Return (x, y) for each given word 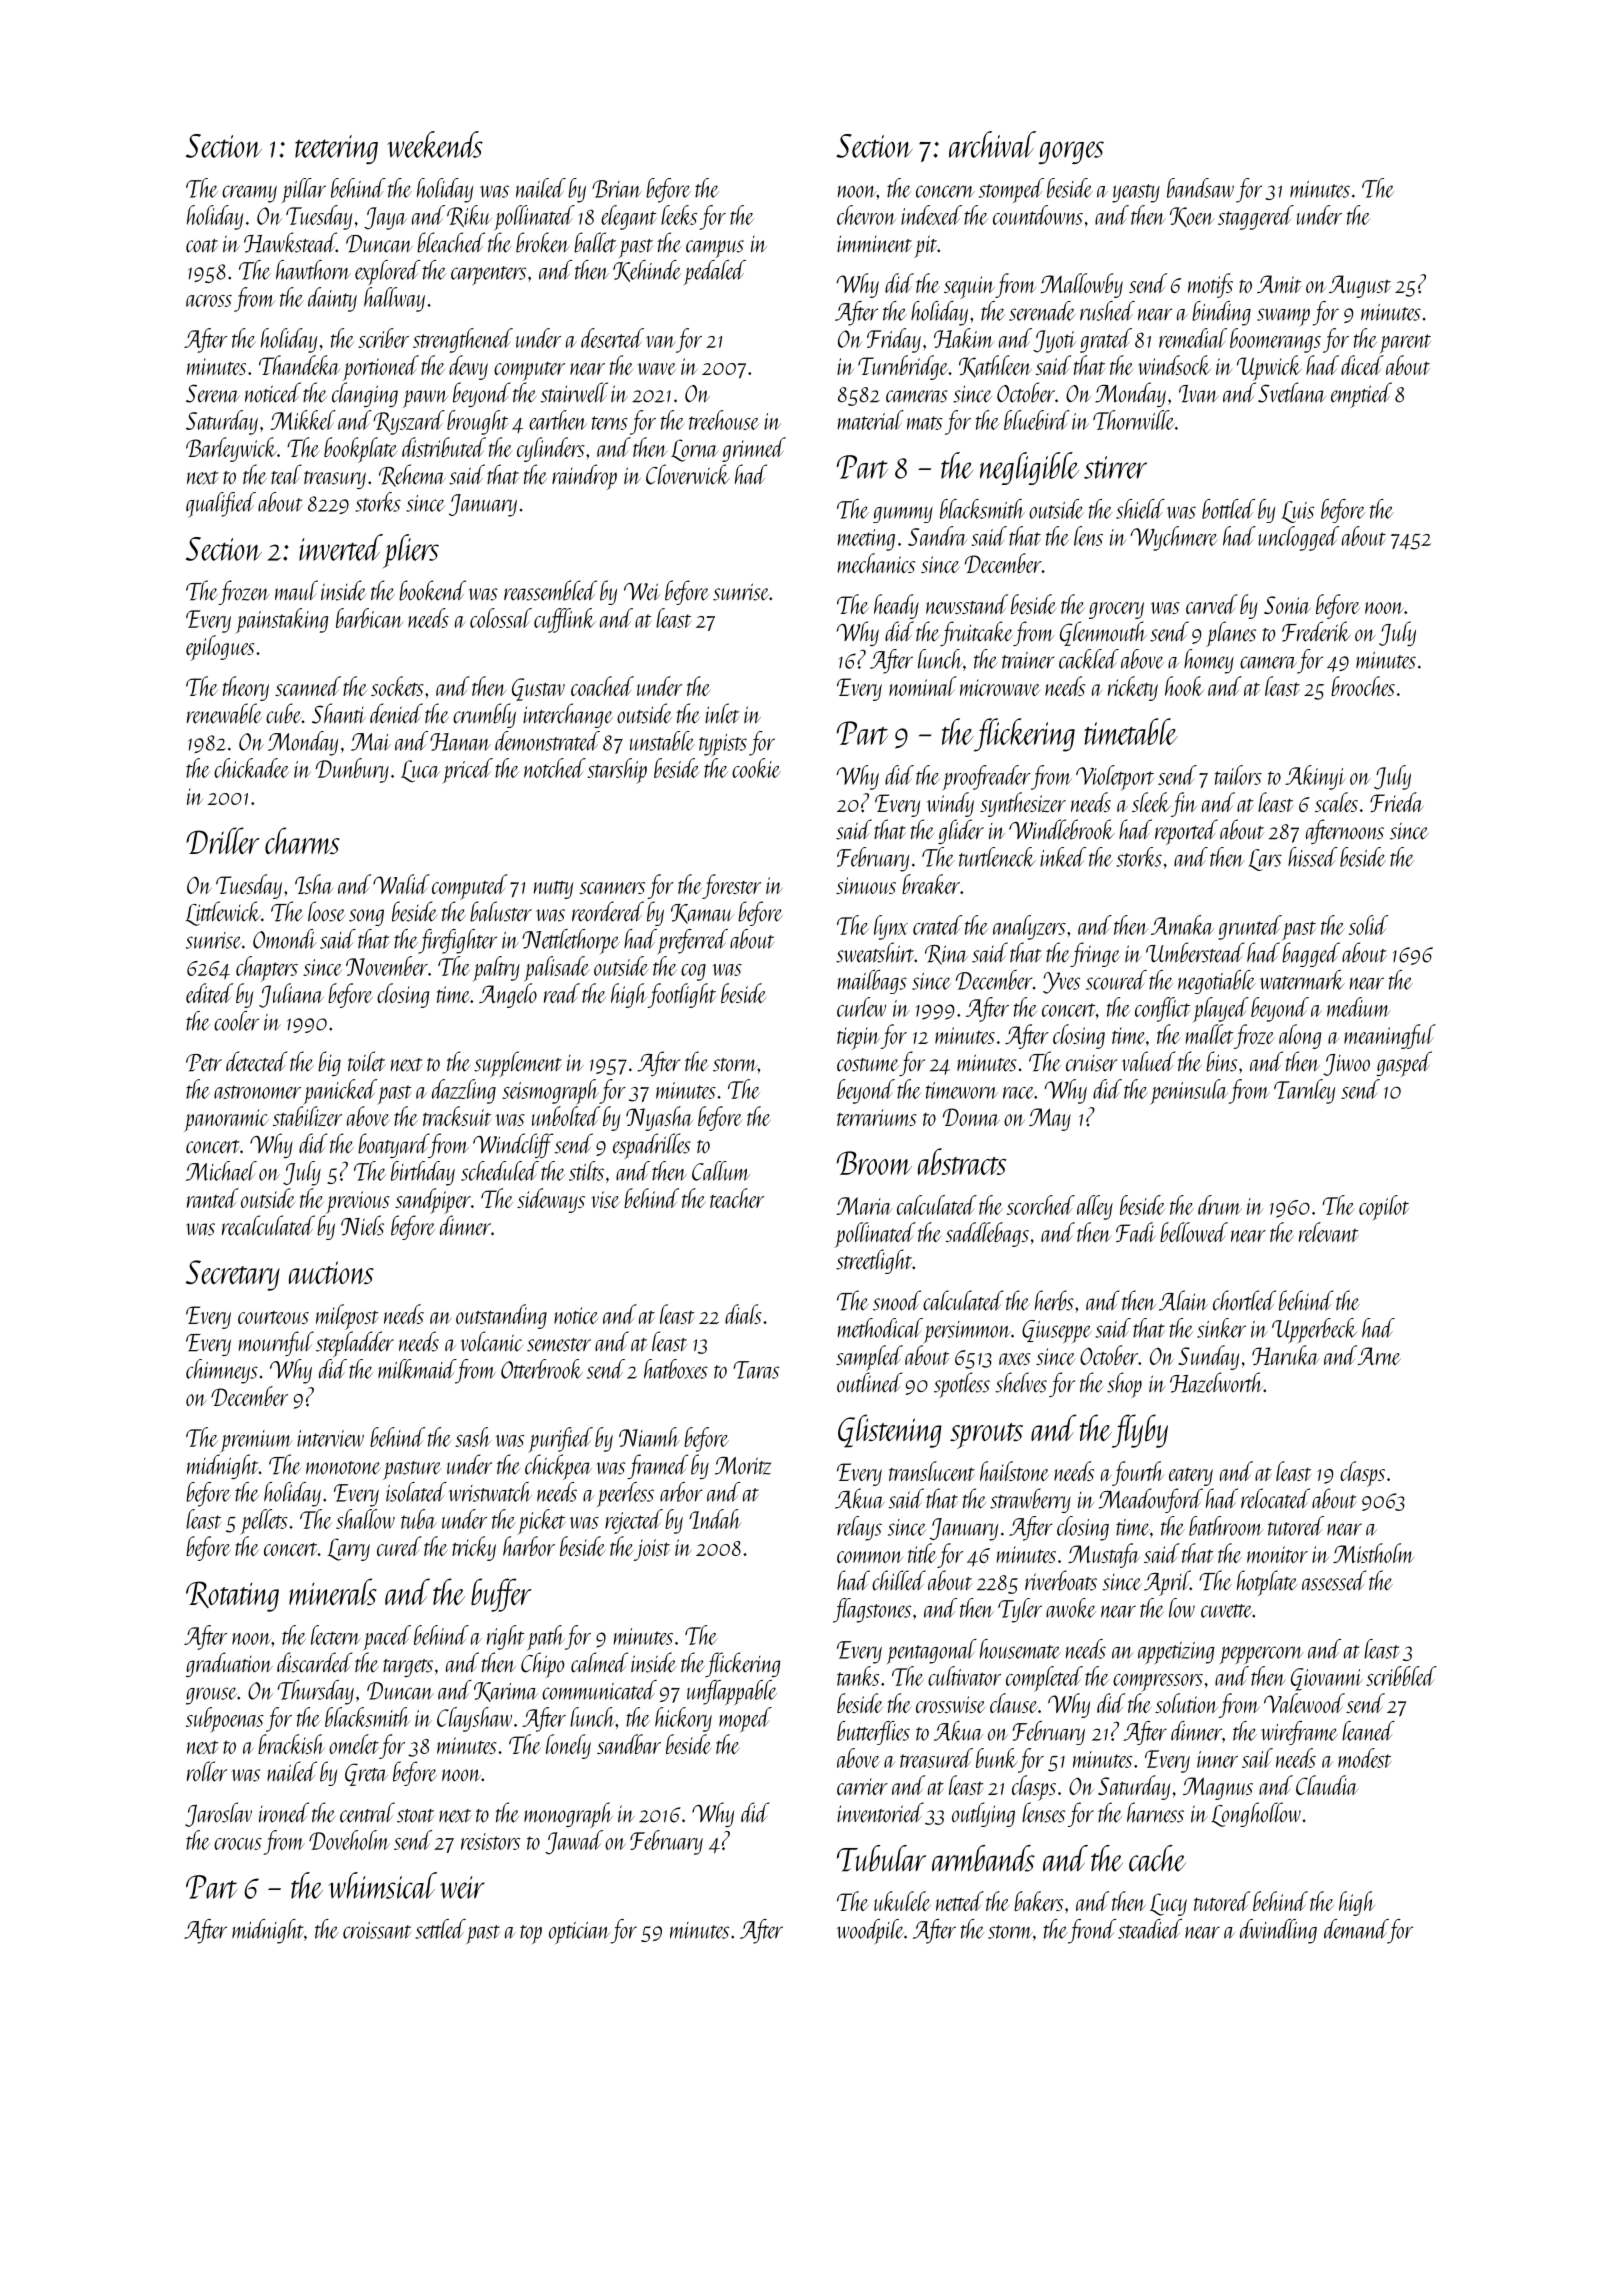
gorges (1071, 152)
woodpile (870, 1931)
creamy (249, 194)
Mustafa (1104, 1555)
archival (992, 144)
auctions (331, 1272)
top (531, 1934)
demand (1356, 1929)
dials (743, 1314)
